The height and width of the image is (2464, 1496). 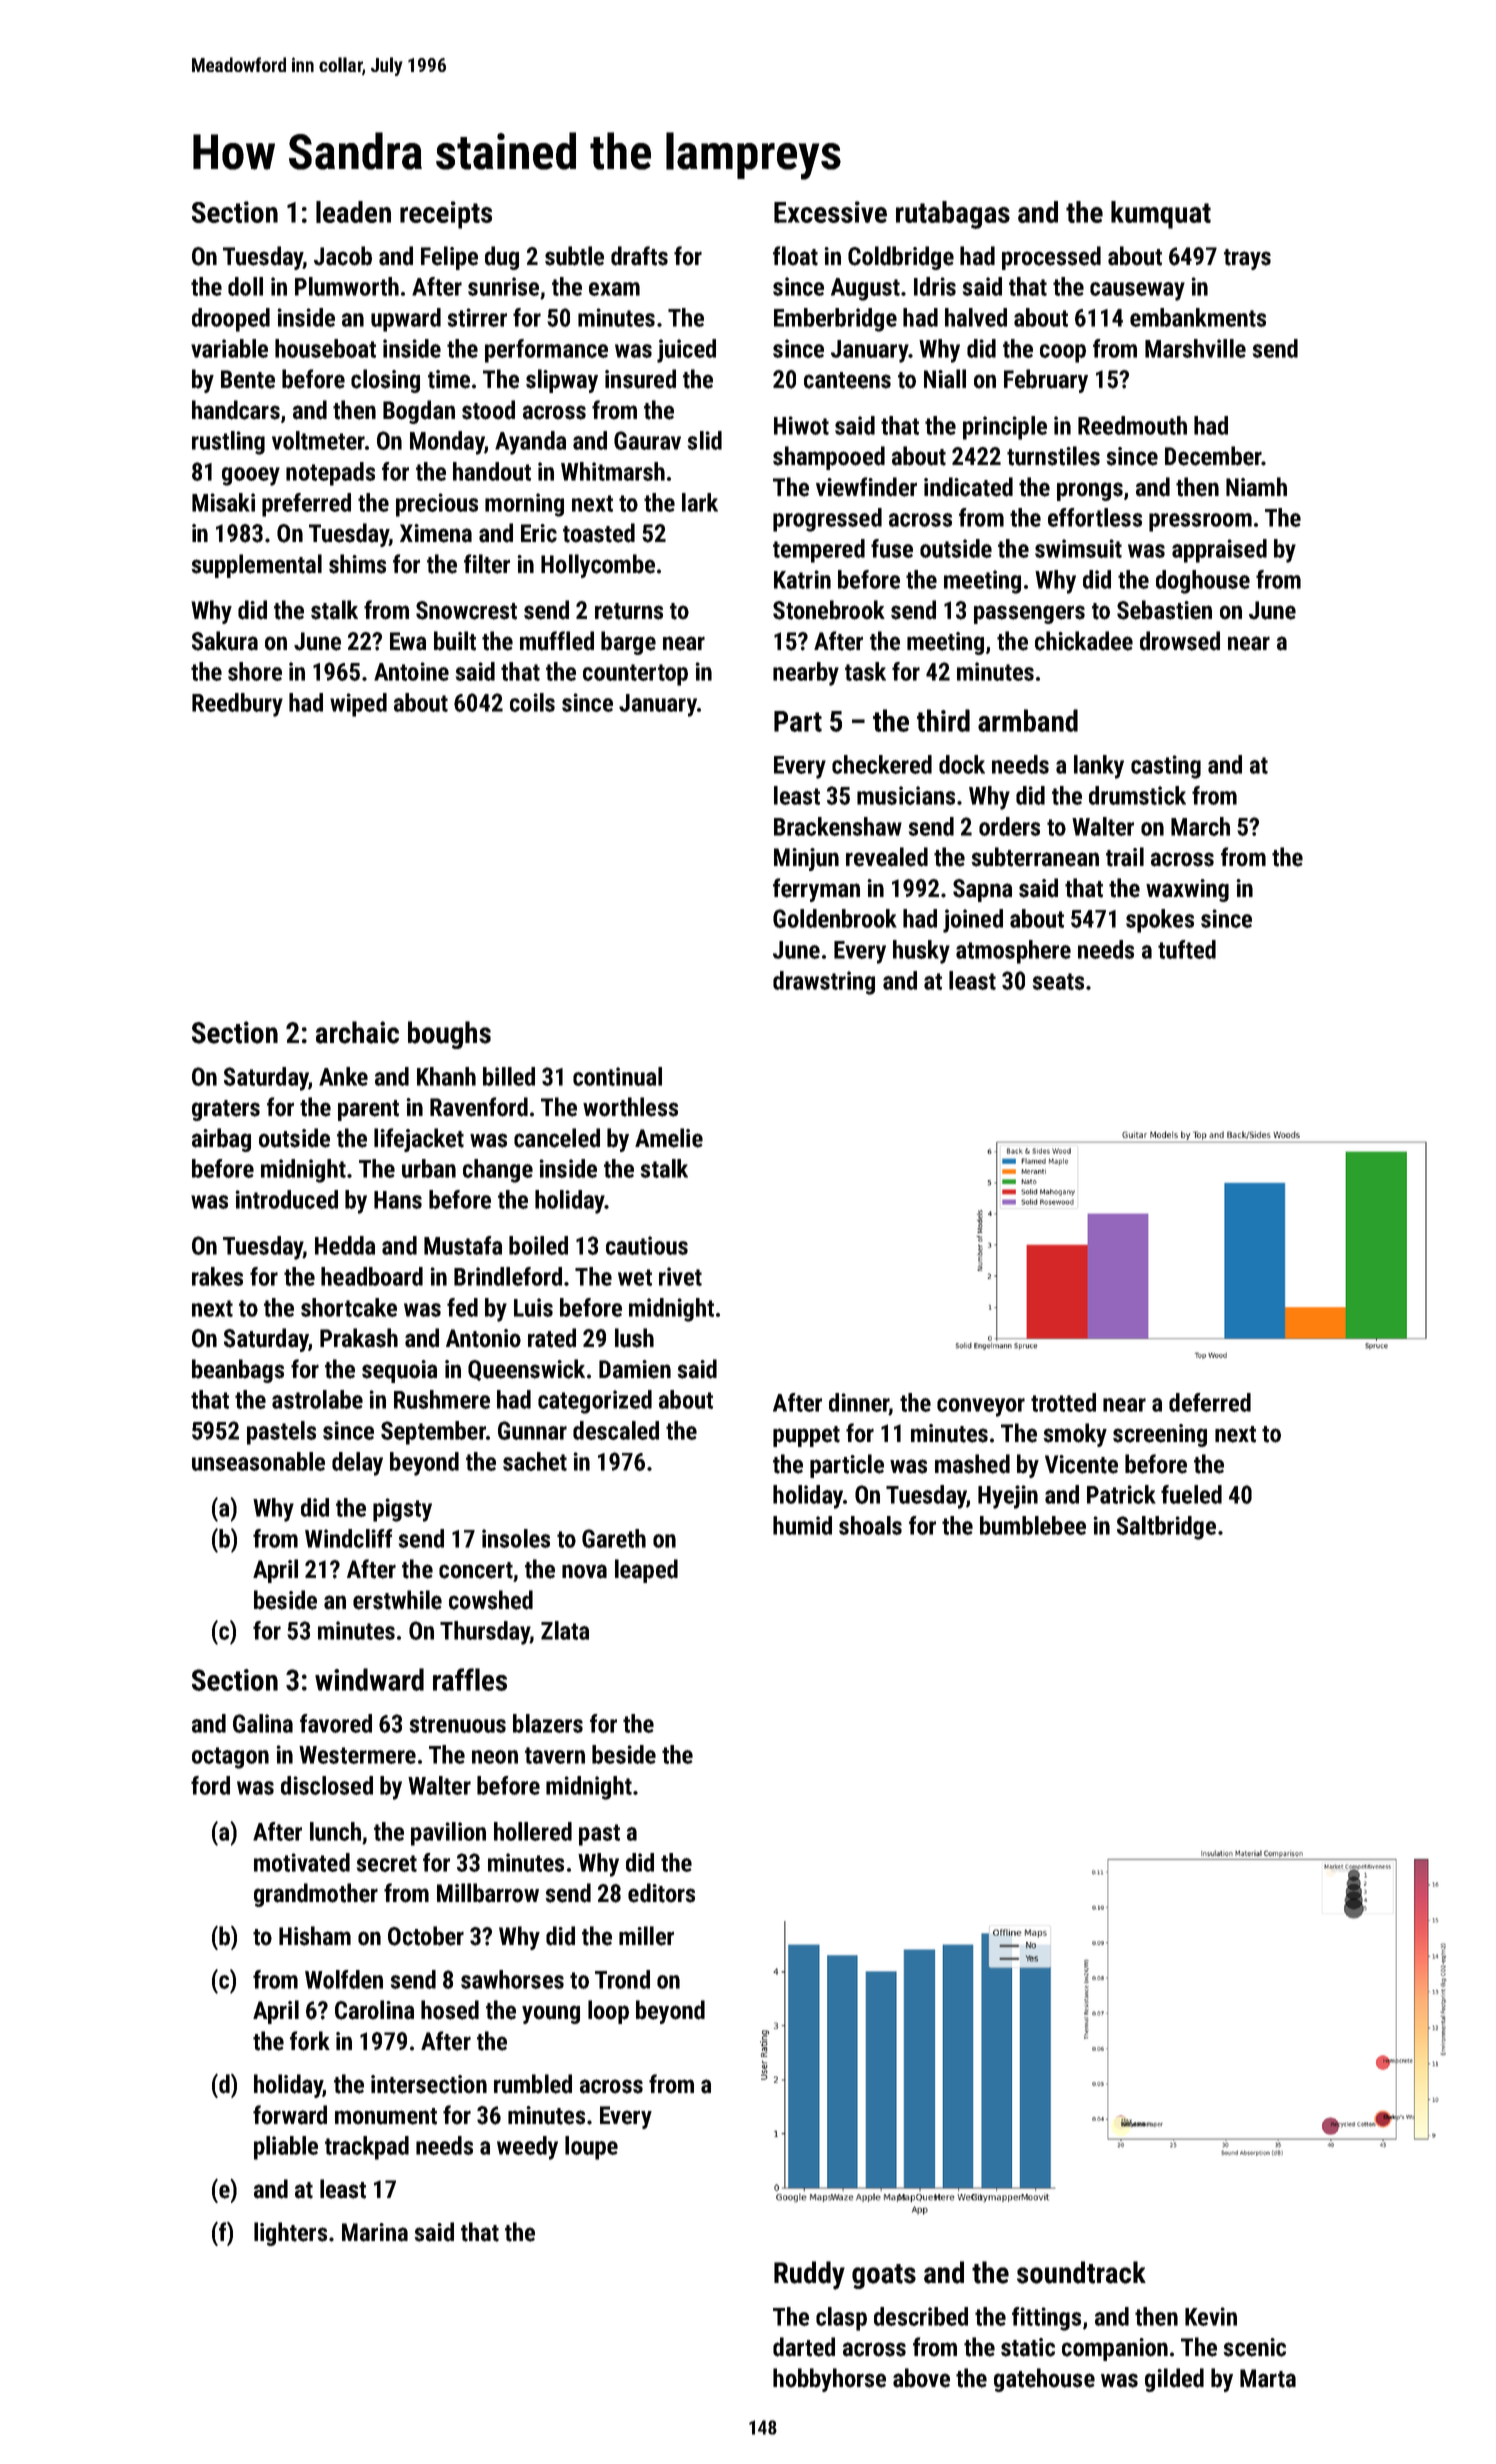 What do you see at coordinates (357, 564) in the image?
I see `shims` at bounding box center [357, 564].
